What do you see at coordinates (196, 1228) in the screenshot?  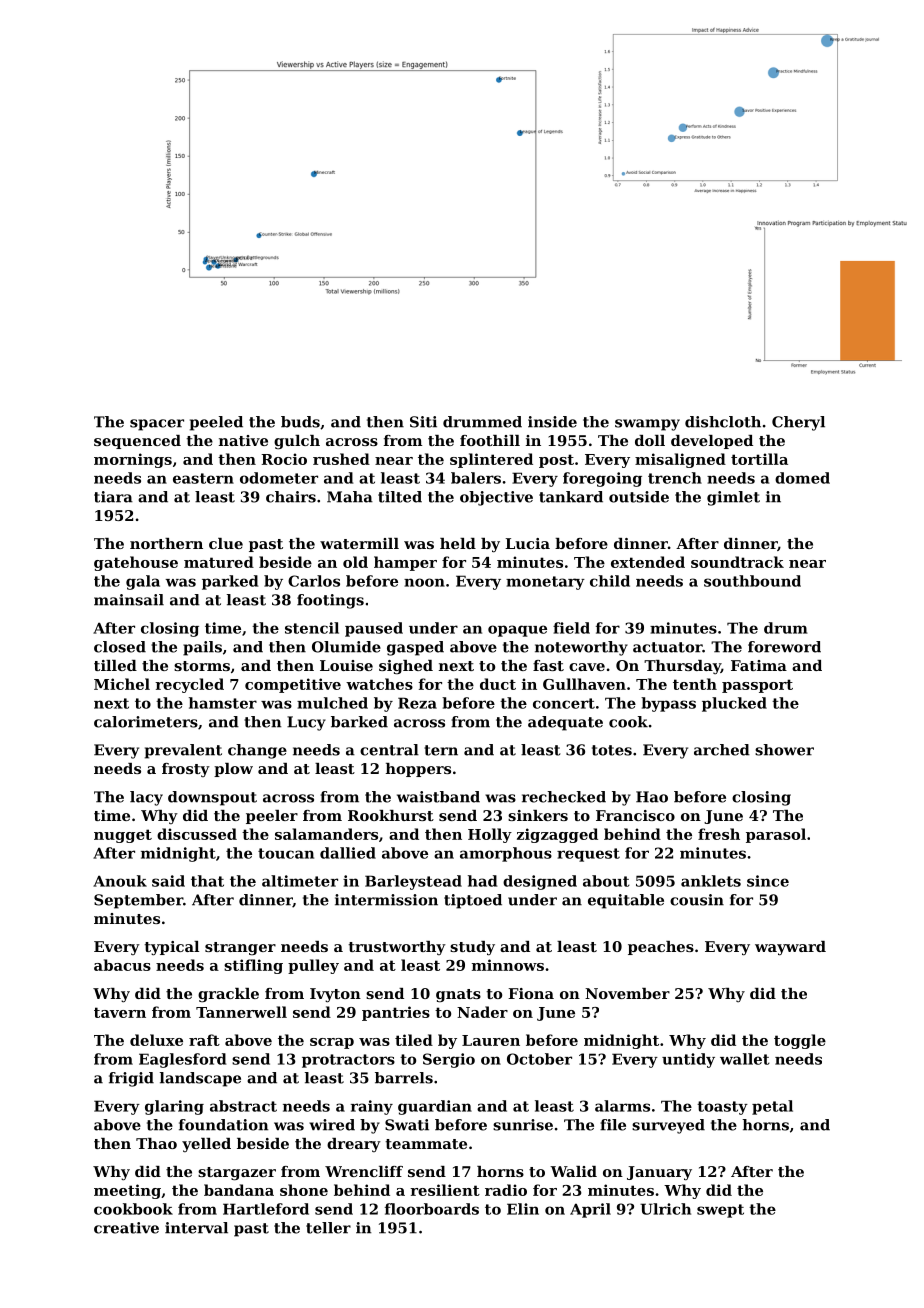 I see `interval` at bounding box center [196, 1228].
